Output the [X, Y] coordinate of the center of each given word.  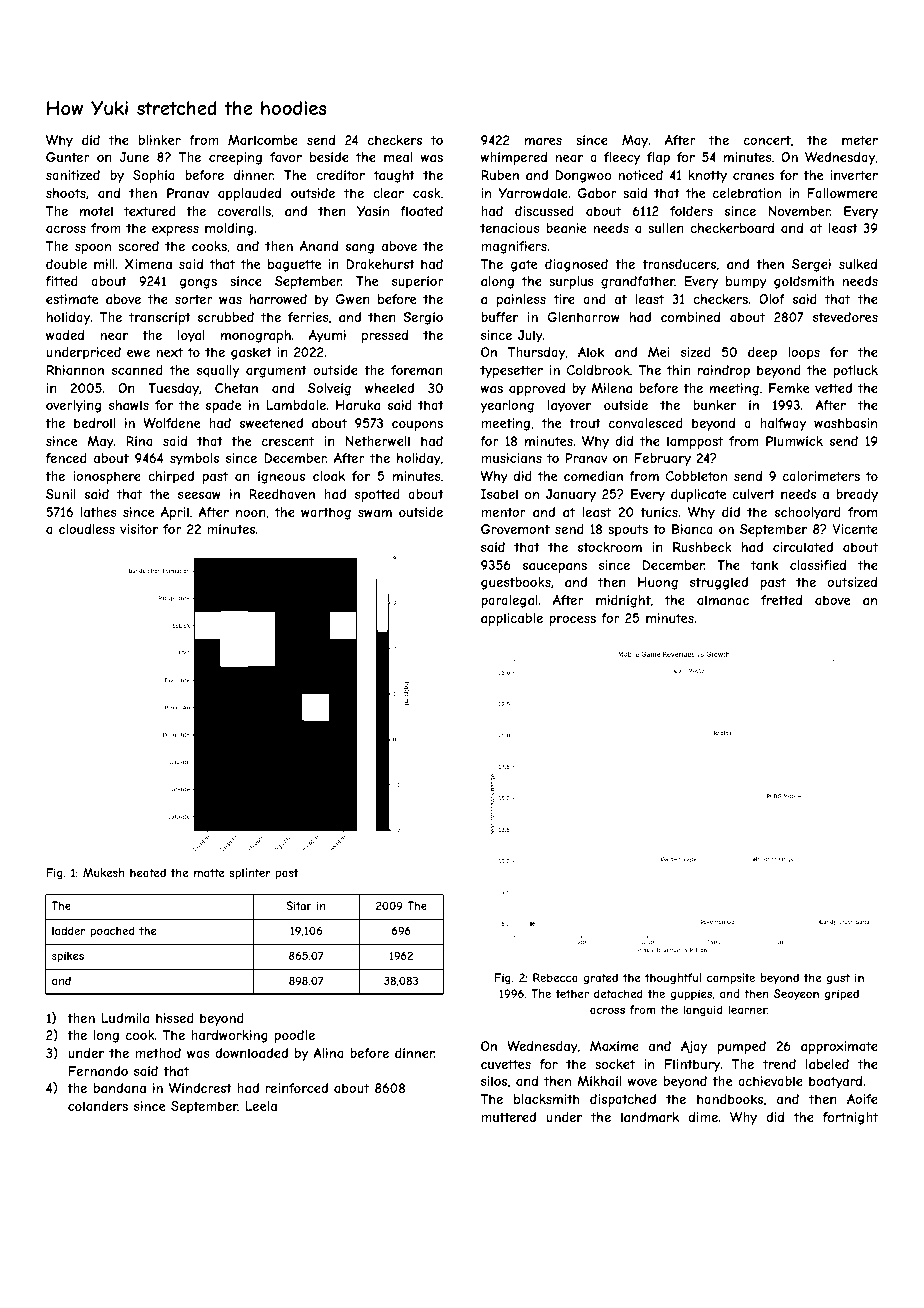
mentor [503, 512]
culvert [754, 494]
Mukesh [103, 872]
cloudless [87, 529]
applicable [512, 619]
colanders [98, 1106]
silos [494, 1081]
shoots [66, 193]
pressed [385, 336]
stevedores [845, 317]
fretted [781, 600]
